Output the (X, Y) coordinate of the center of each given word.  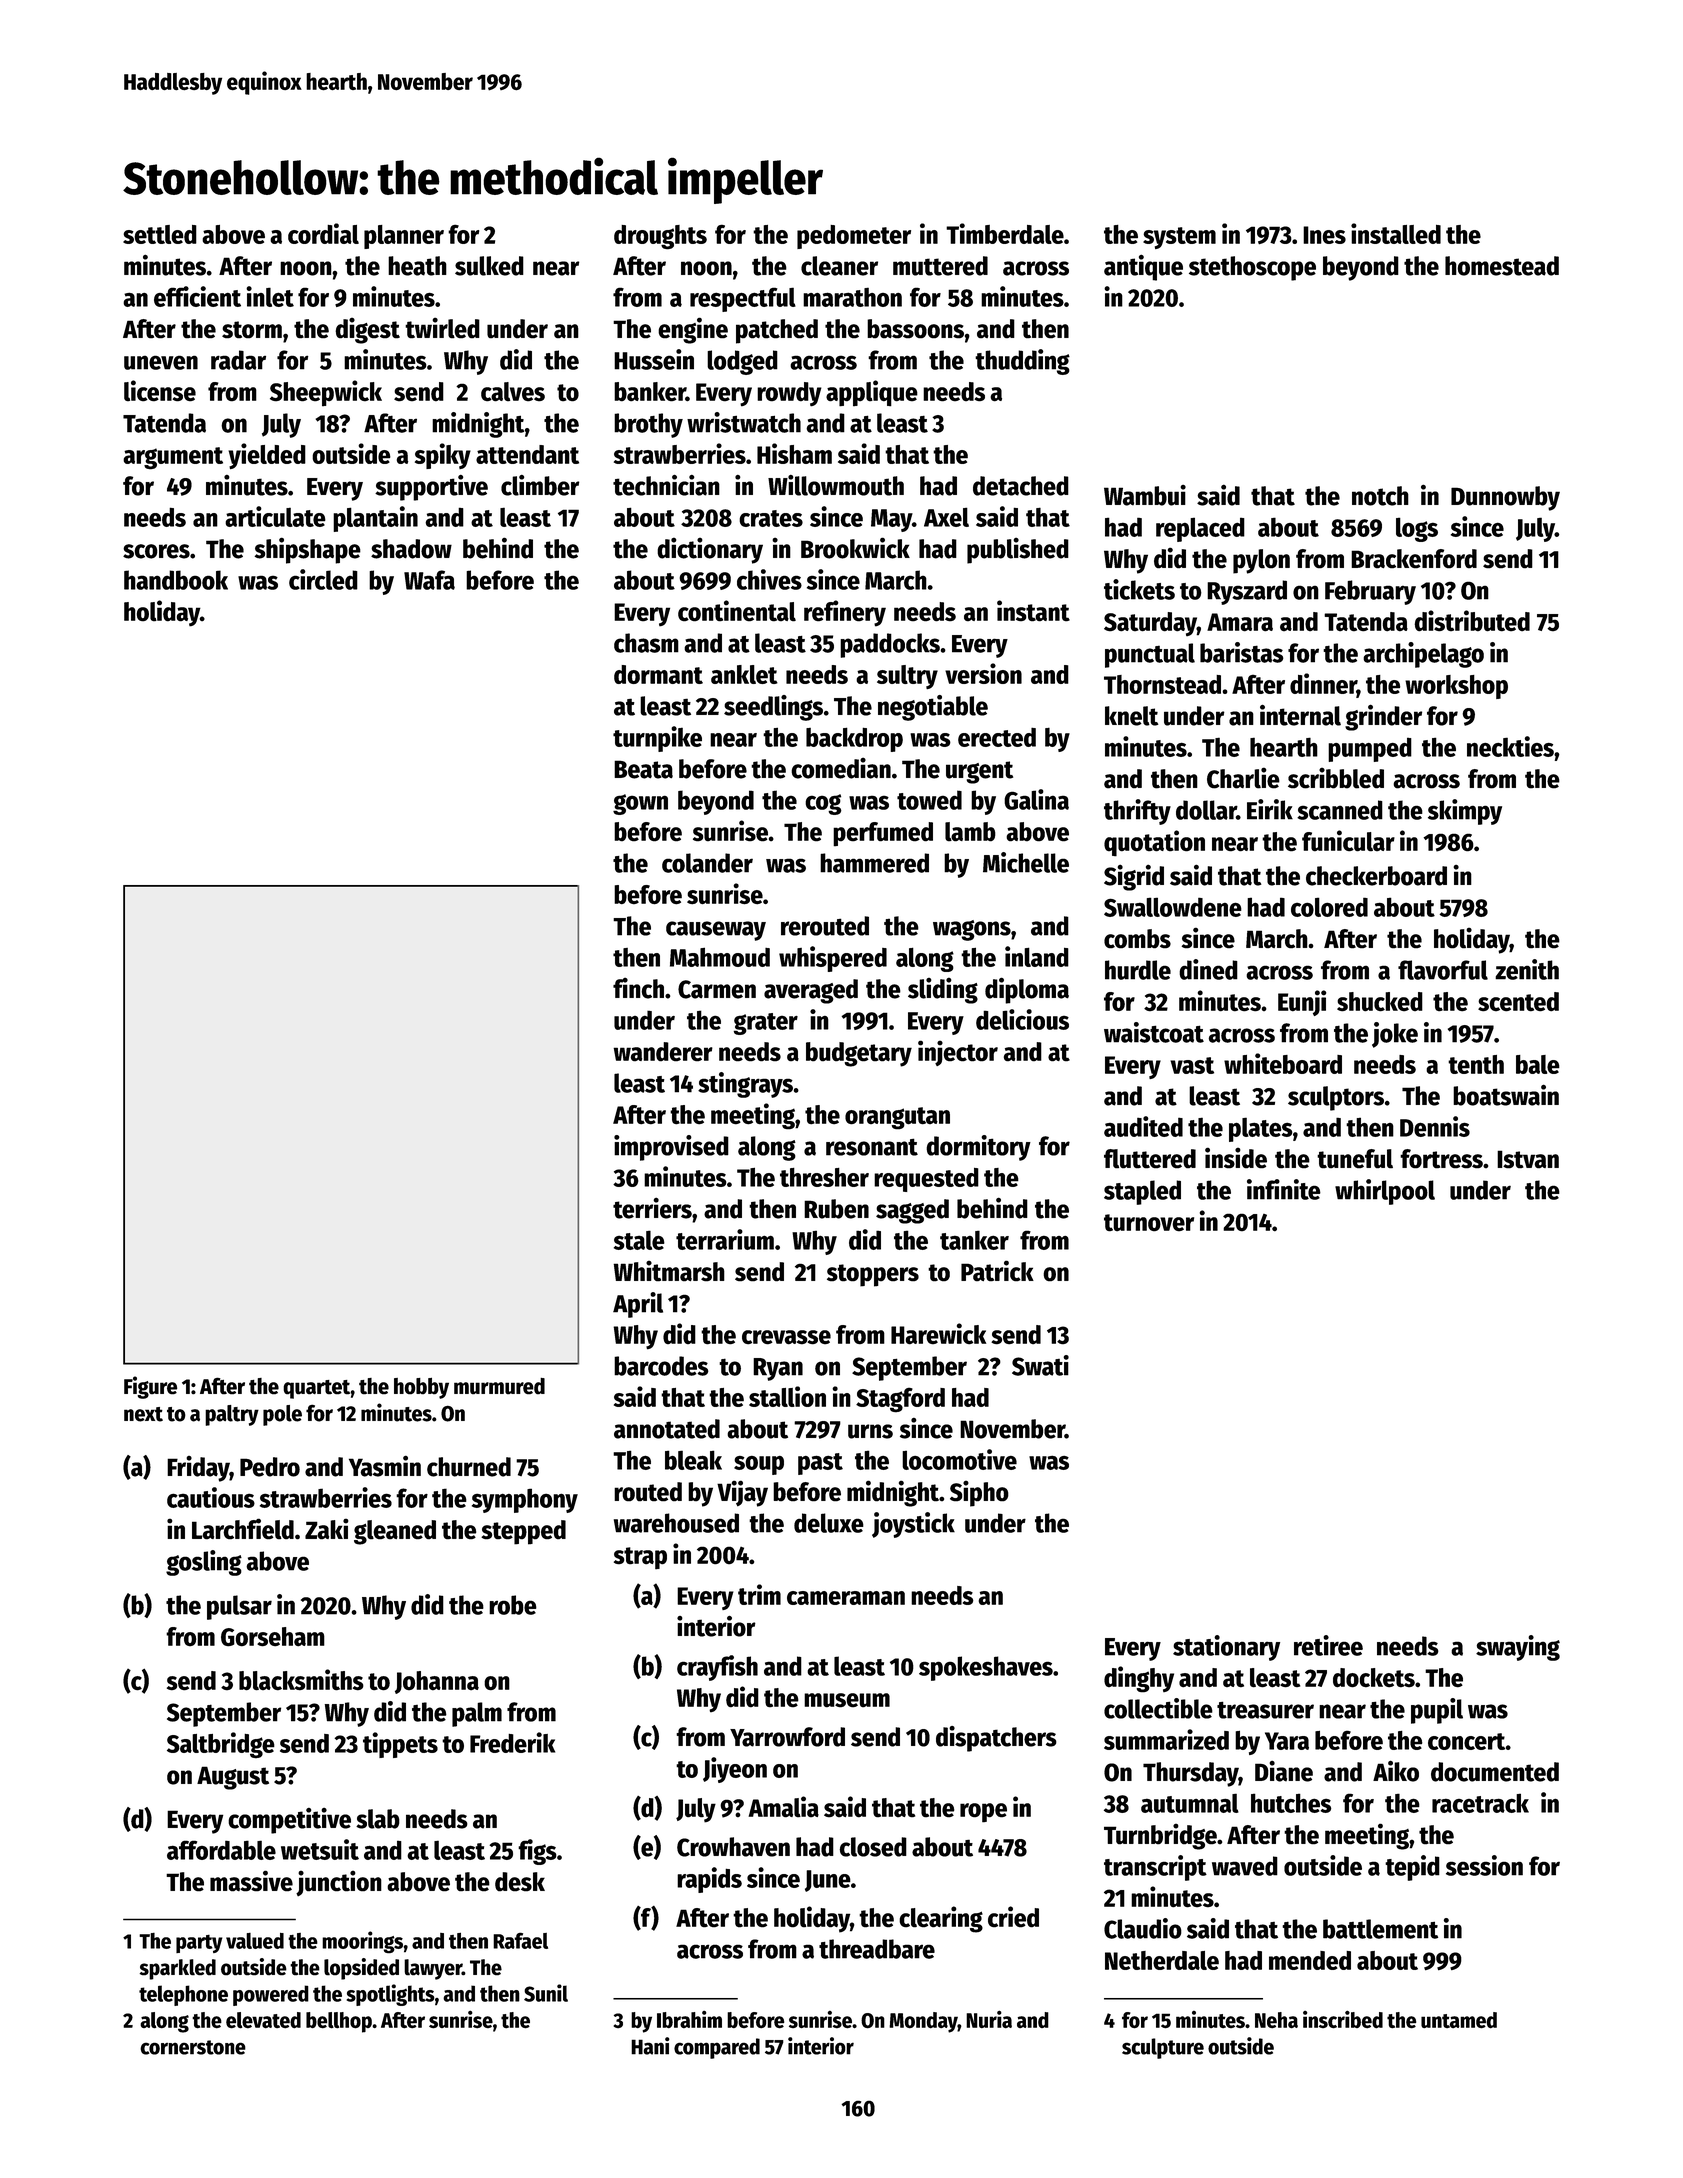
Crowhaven (733, 1847)
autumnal (1190, 1803)
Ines (1324, 235)
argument (173, 458)
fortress (1441, 1159)
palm (477, 1714)
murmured (499, 1386)
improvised (671, 1148)
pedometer (854, 237)
